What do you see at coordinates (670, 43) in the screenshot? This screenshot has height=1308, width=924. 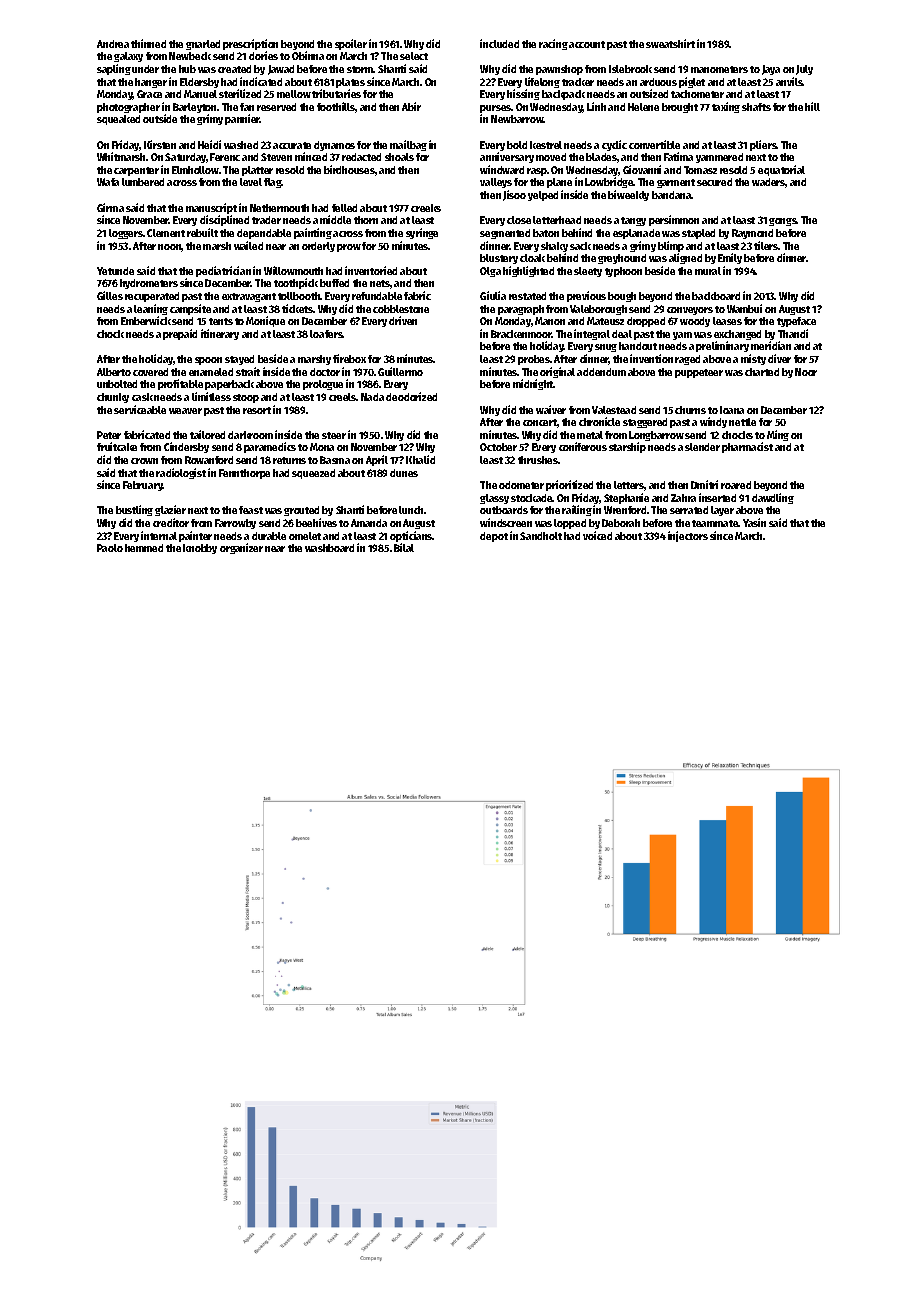 I see `sweatshirt` at bounding box center [670, 43].
